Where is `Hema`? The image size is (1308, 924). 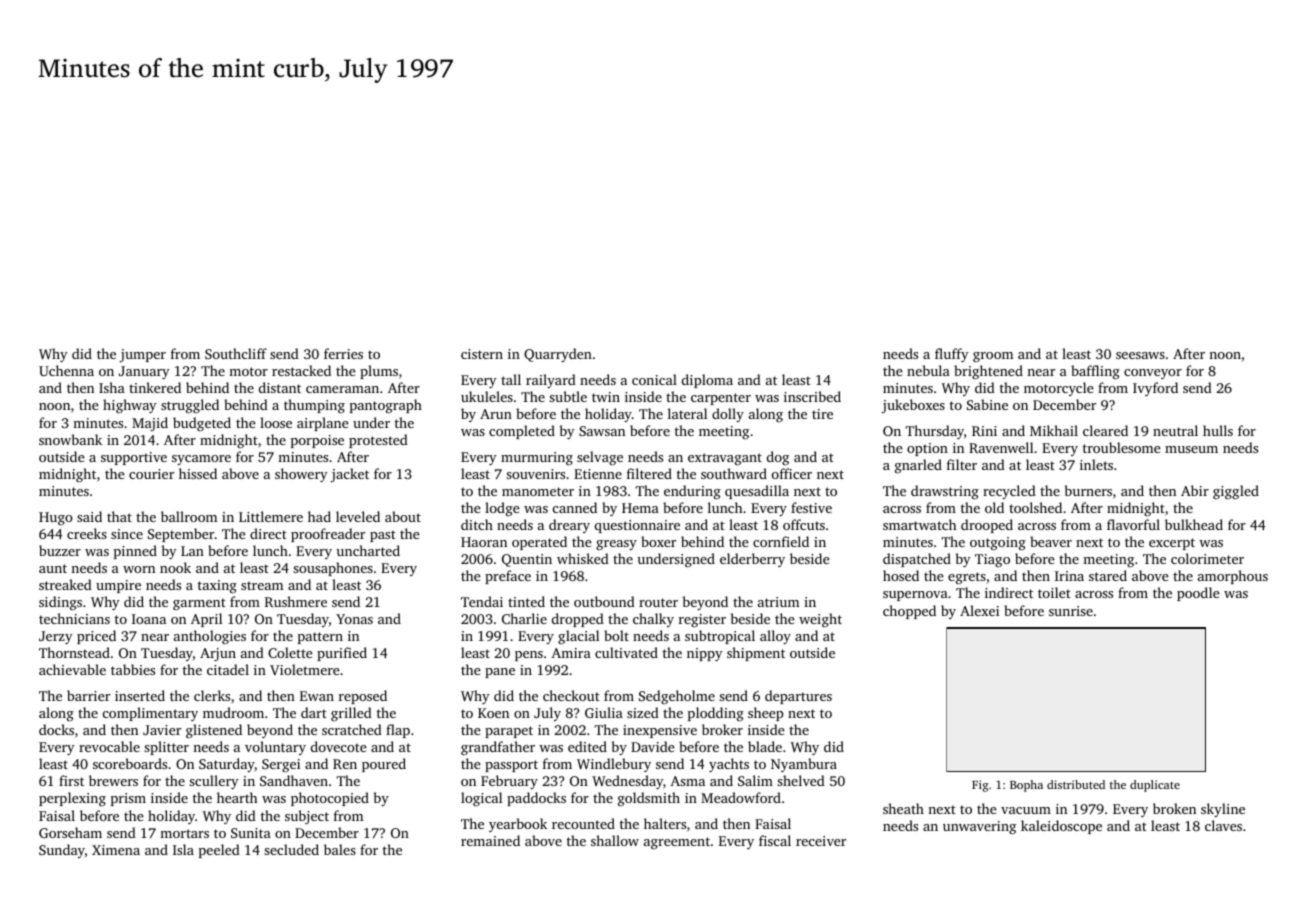 Hema is located at coordinates (640, 508).
